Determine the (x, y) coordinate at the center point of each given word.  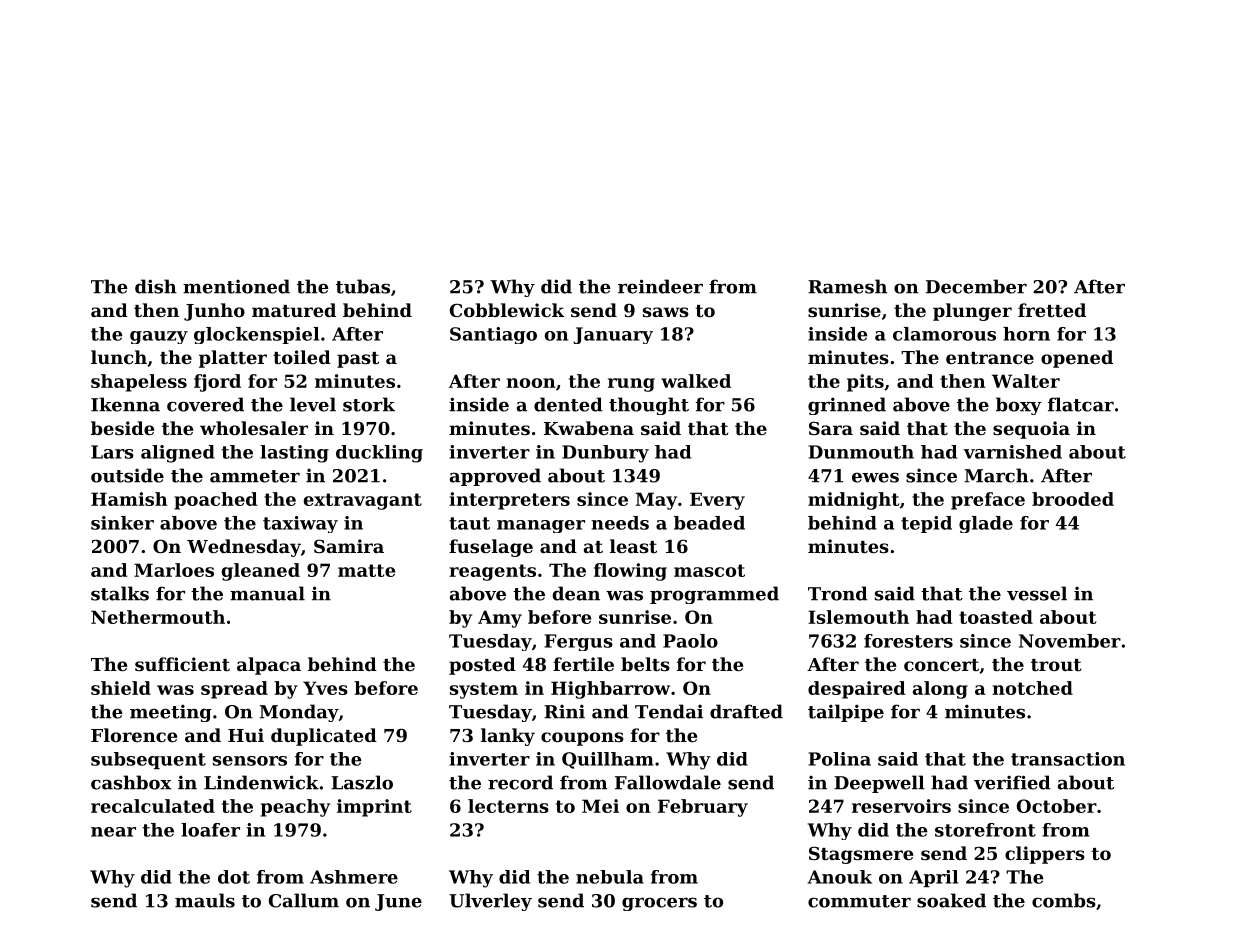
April (933, 878)
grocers (659, 904)
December (976, 286)
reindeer (660, 286)
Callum (304, 900)
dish (156, 286)
